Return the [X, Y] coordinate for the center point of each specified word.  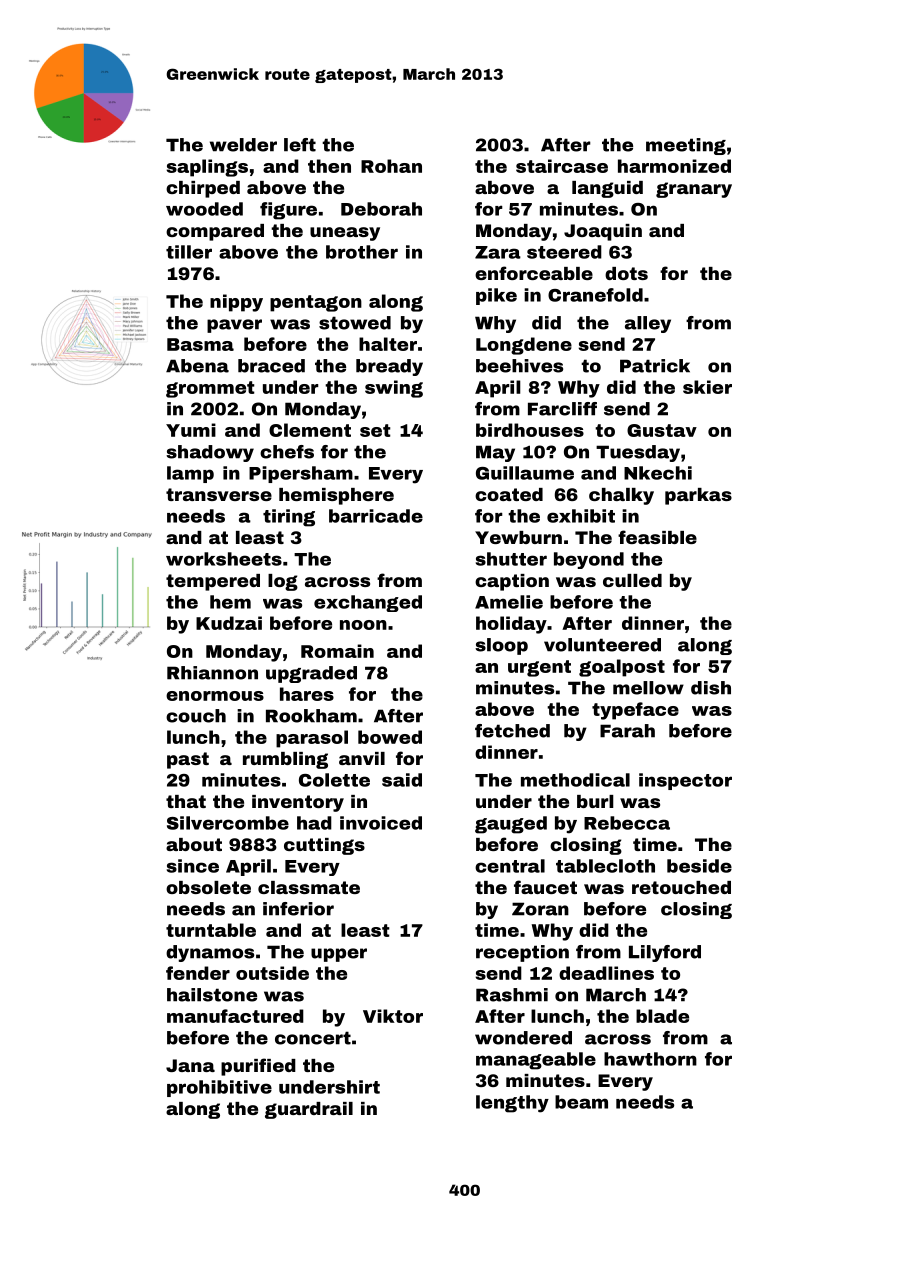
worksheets [224, 559]
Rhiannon [212, 673]
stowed [355, 323]
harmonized [674, 166]
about [194, 844]
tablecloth [605, 866]
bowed [390, 737]
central [510, 866]
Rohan [391, 166]
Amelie [509, 602]
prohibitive [219, 1088]
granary [694, 190]
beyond [589, 560]
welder [243, 145]
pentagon [316, 303]
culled [632, 580]
